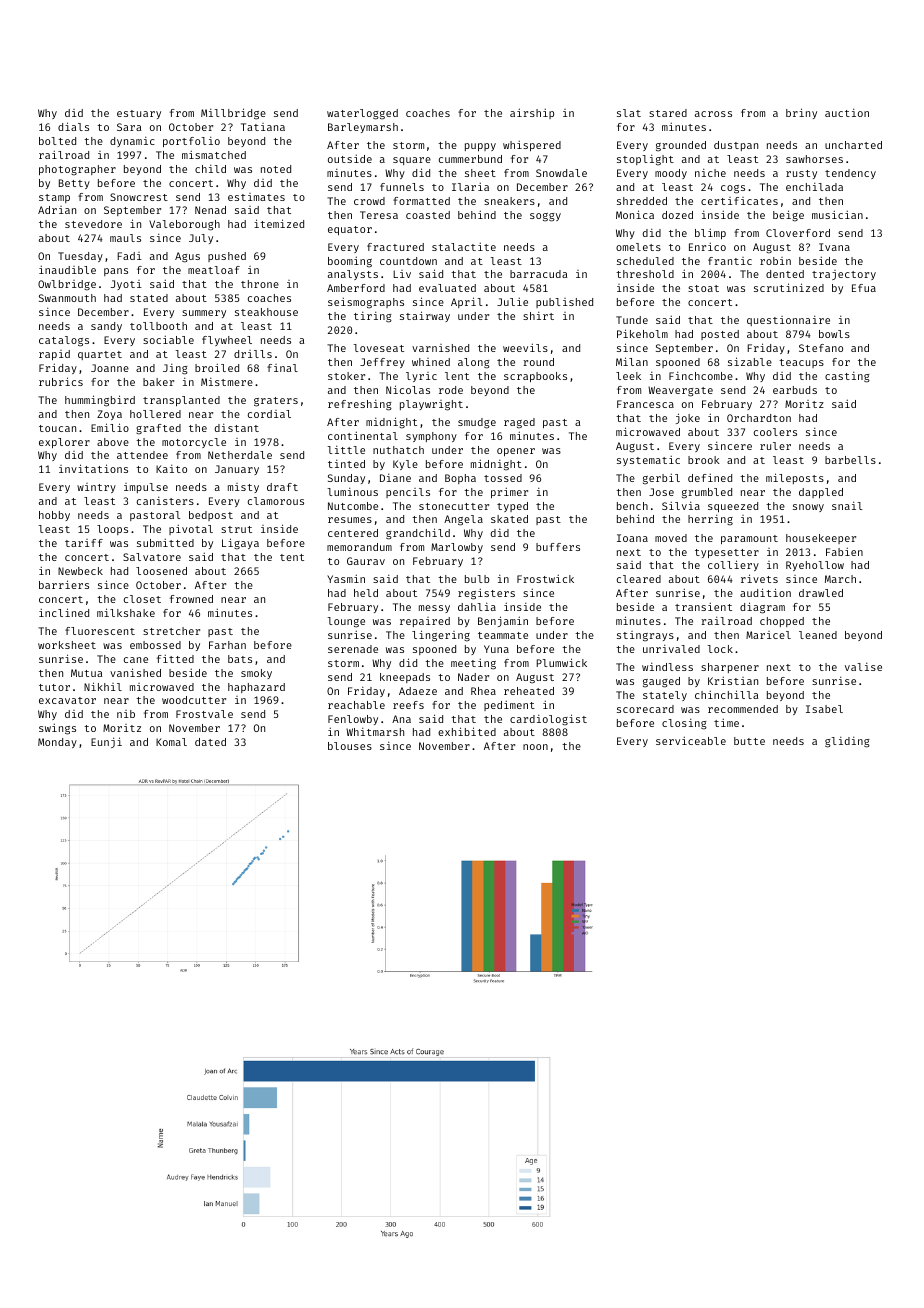 Image resolution: width=924 pixels, height=1308 pixels. I want to click on loosened, so click(161, 571).
